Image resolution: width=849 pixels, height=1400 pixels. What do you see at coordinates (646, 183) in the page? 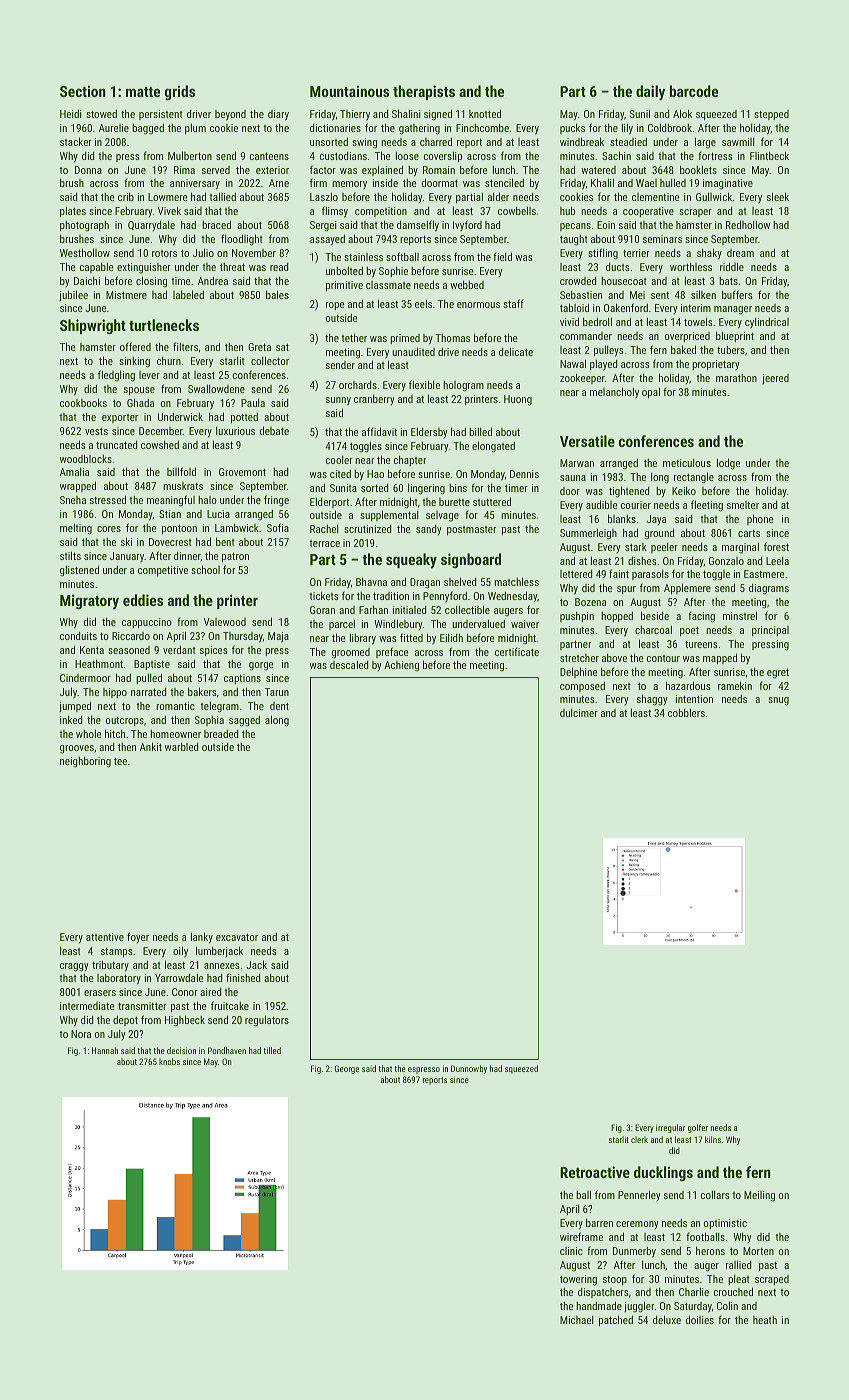
I see `Wael` at bounding box center [646, 183].
